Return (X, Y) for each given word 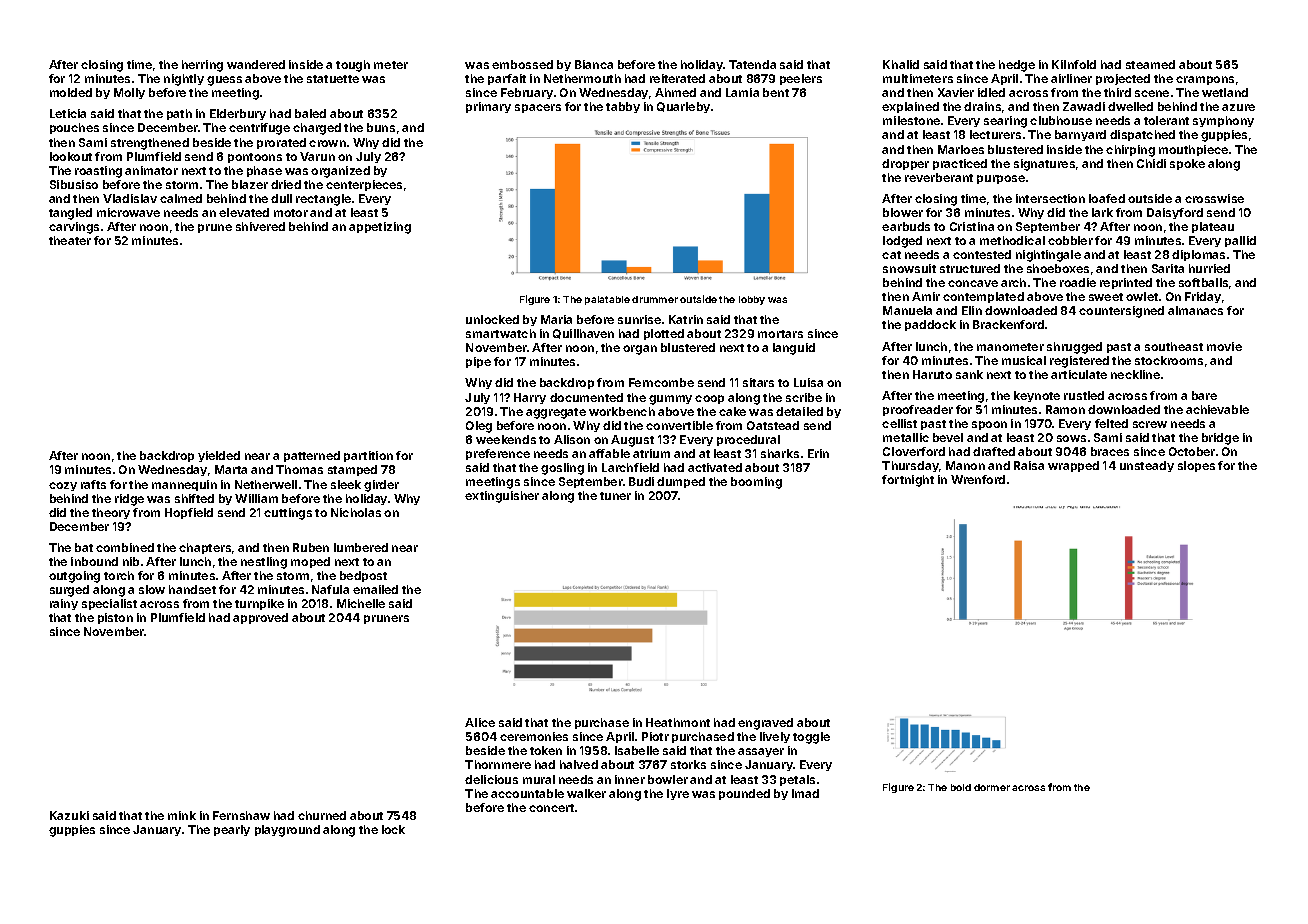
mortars (780, 334)
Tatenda (752, 64)
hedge (1017, 66)
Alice (480, 722)
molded (71, 92)
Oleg (479, 427)
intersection (1050, 198)
